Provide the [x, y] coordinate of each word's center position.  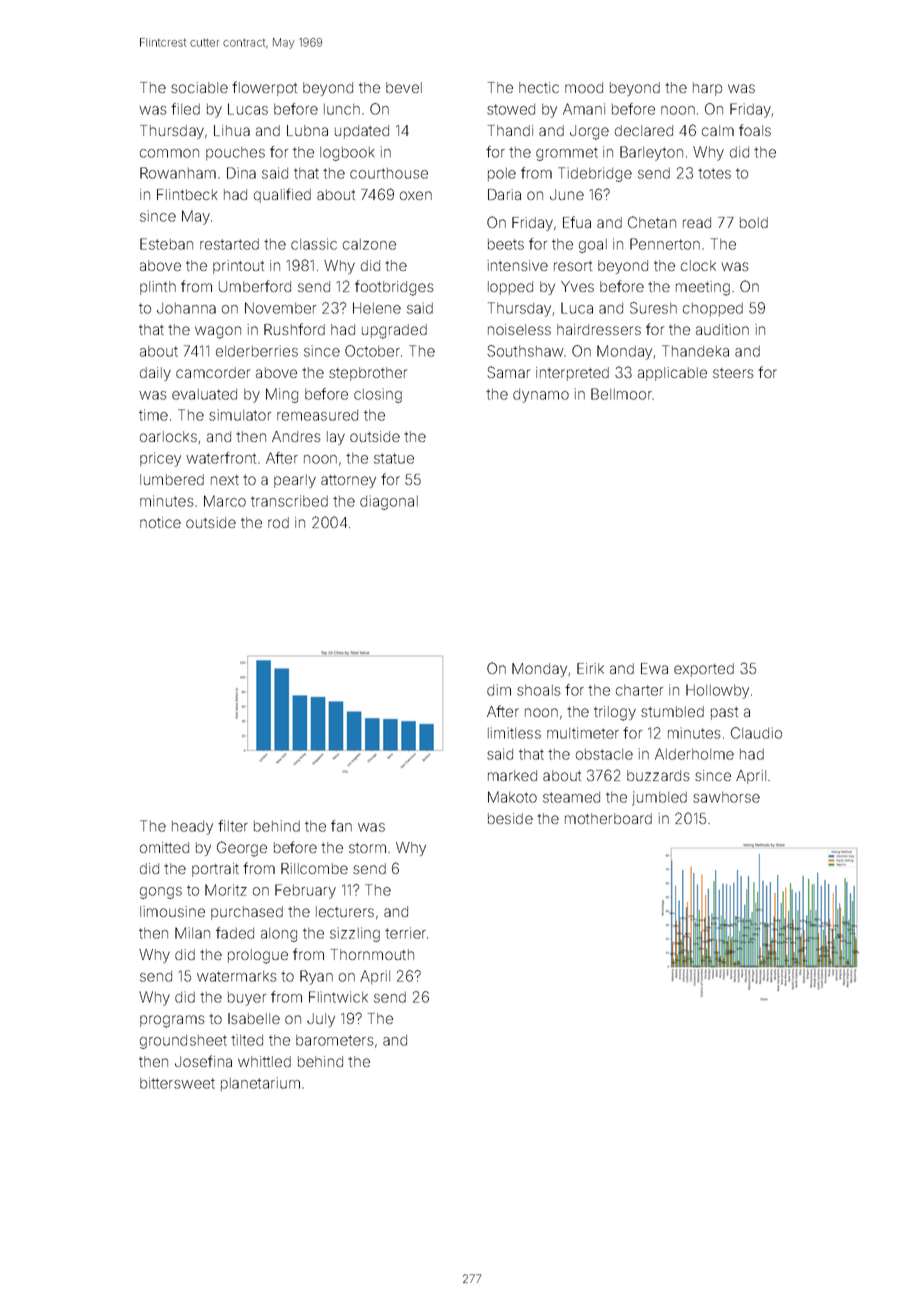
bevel [404, 87]
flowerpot [264, 88]
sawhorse [726, 797]
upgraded [394, 331]
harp [707, 89]
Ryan [316, 977]
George [242, 849]
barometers [335, 1040]
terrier [405, 933]
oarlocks [168, 436]
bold [754, 222]
